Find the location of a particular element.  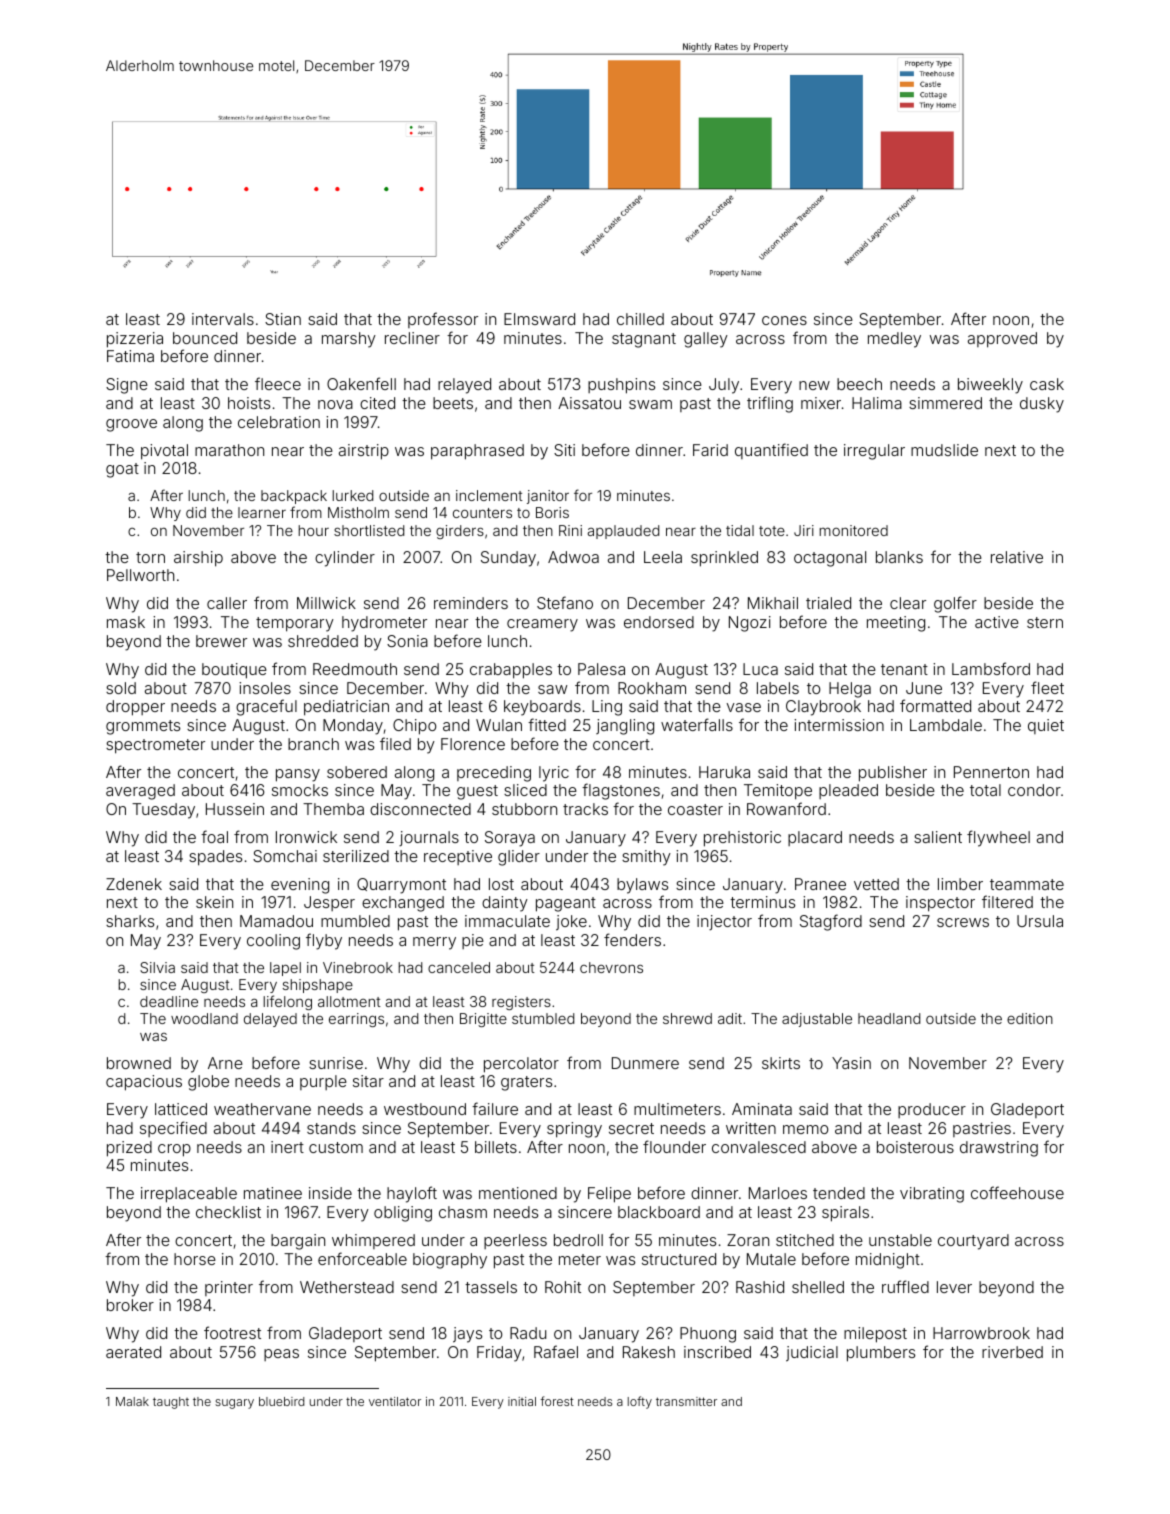

riverbed is located at coordinates (1012, 1352).
